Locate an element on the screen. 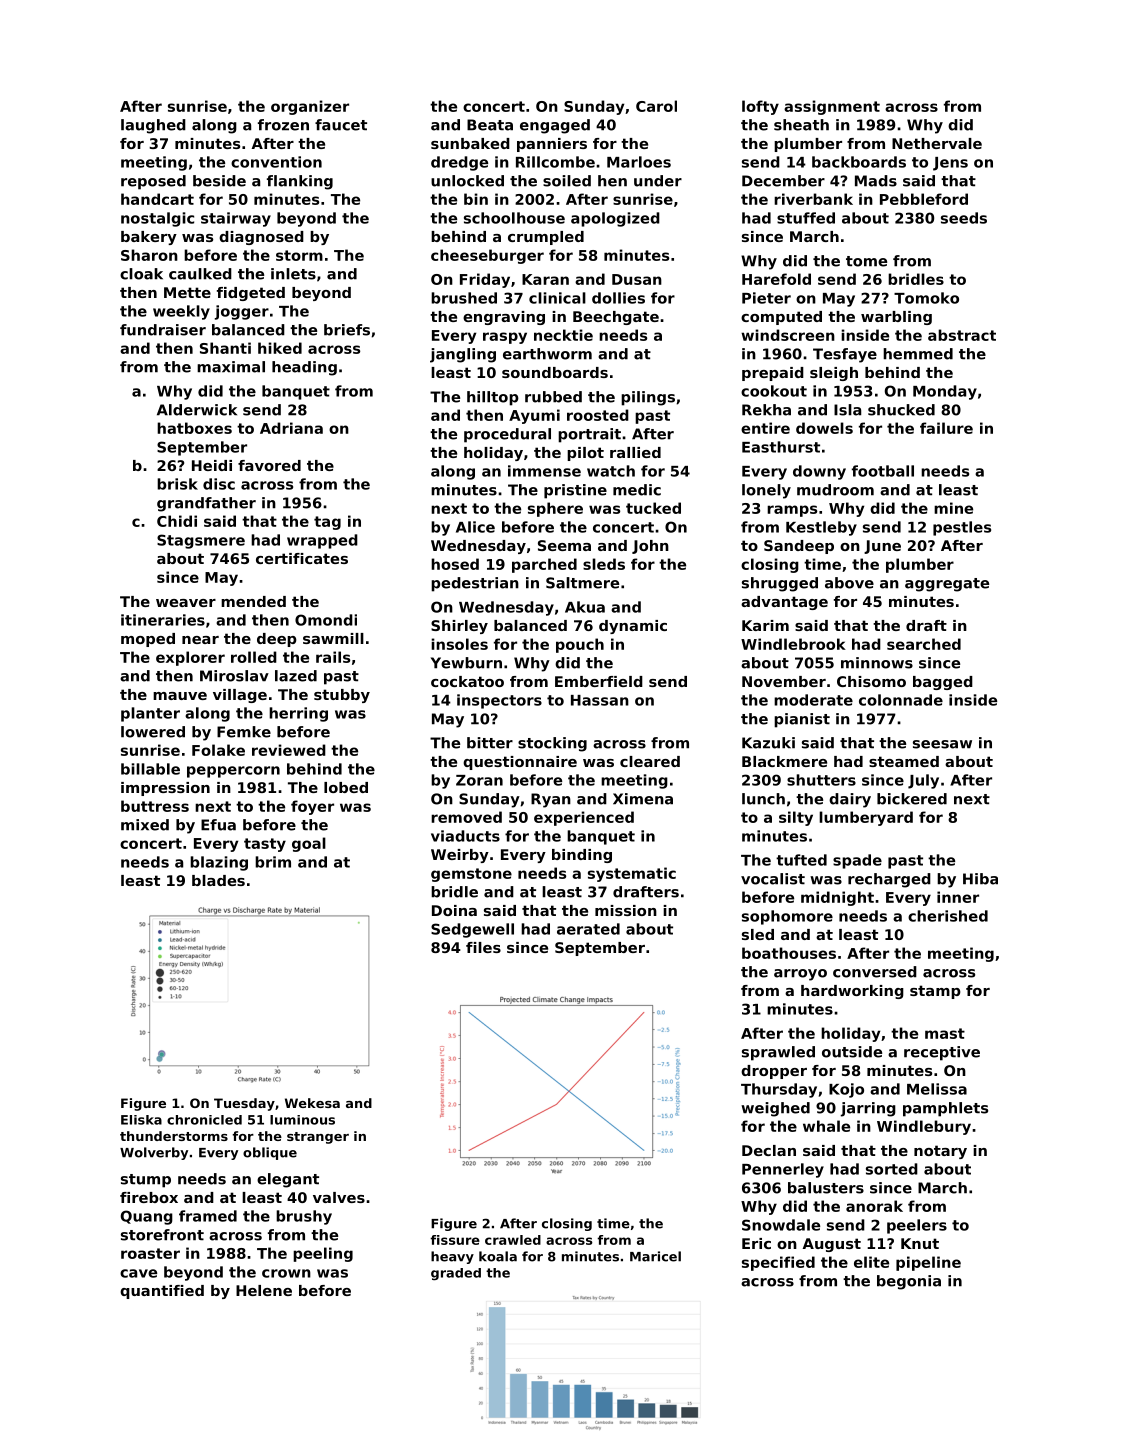 This screenshot has width=1121, height=1451. Beata is located at coordinates (490, 125).
